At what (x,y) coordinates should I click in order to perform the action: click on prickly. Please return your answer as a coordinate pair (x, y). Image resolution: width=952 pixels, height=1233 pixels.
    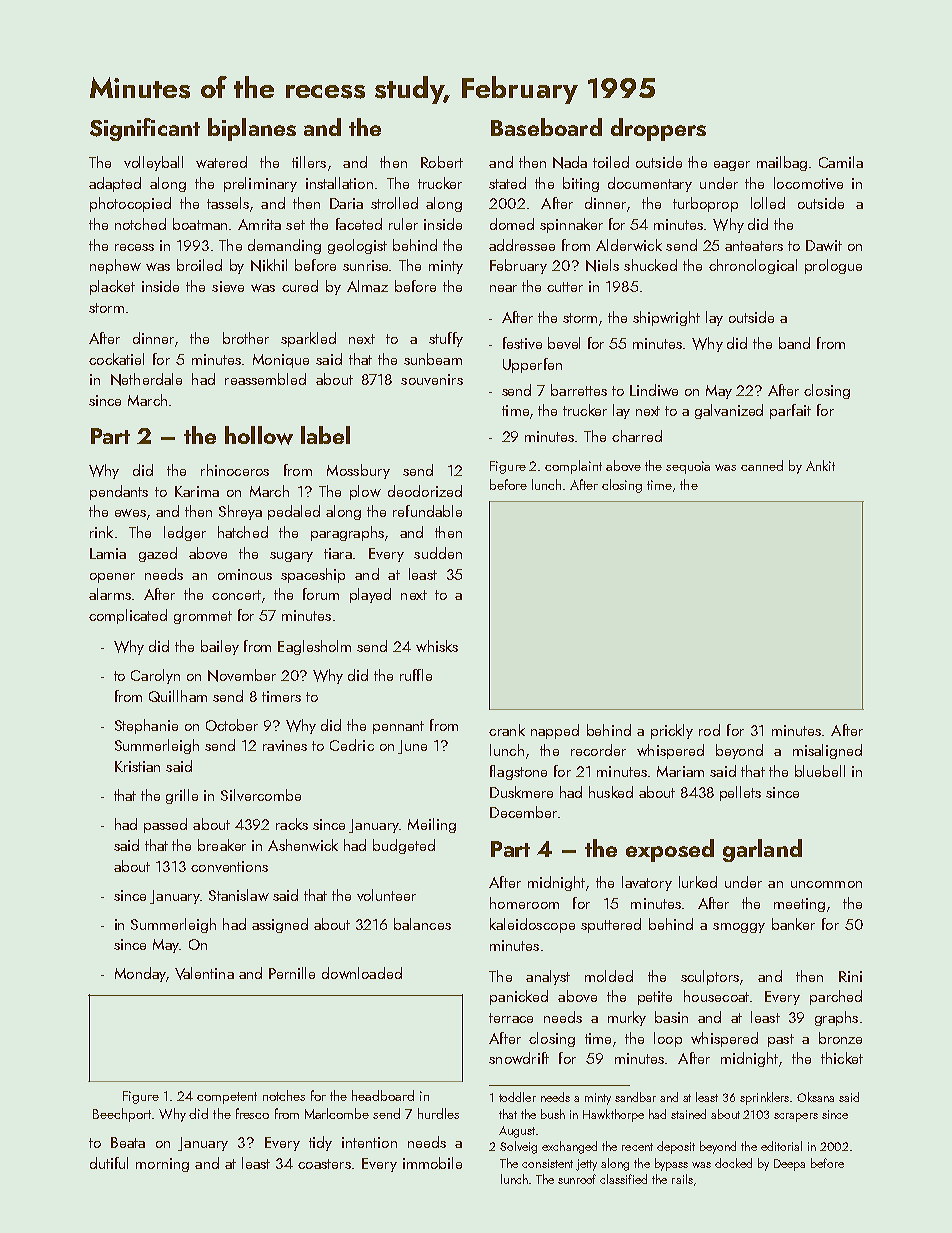
    Looking at the image, I should click on (672, 731).
